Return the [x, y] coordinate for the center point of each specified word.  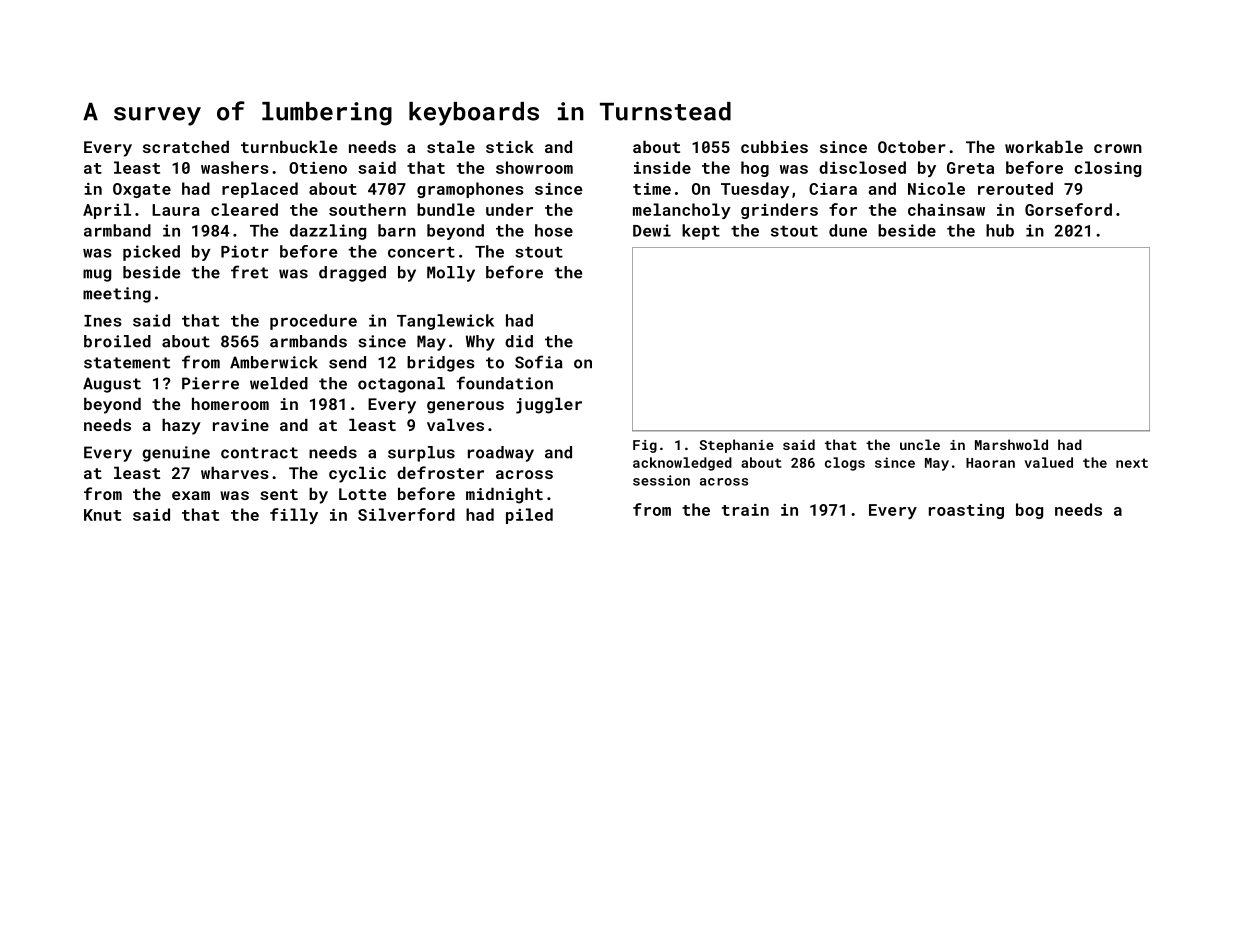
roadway [501, 454]
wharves [235, 473]
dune [848, 230]
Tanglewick [445, 322]
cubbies [774, 147]
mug [97, 275]
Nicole [936, 188]
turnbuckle [289, 147]
